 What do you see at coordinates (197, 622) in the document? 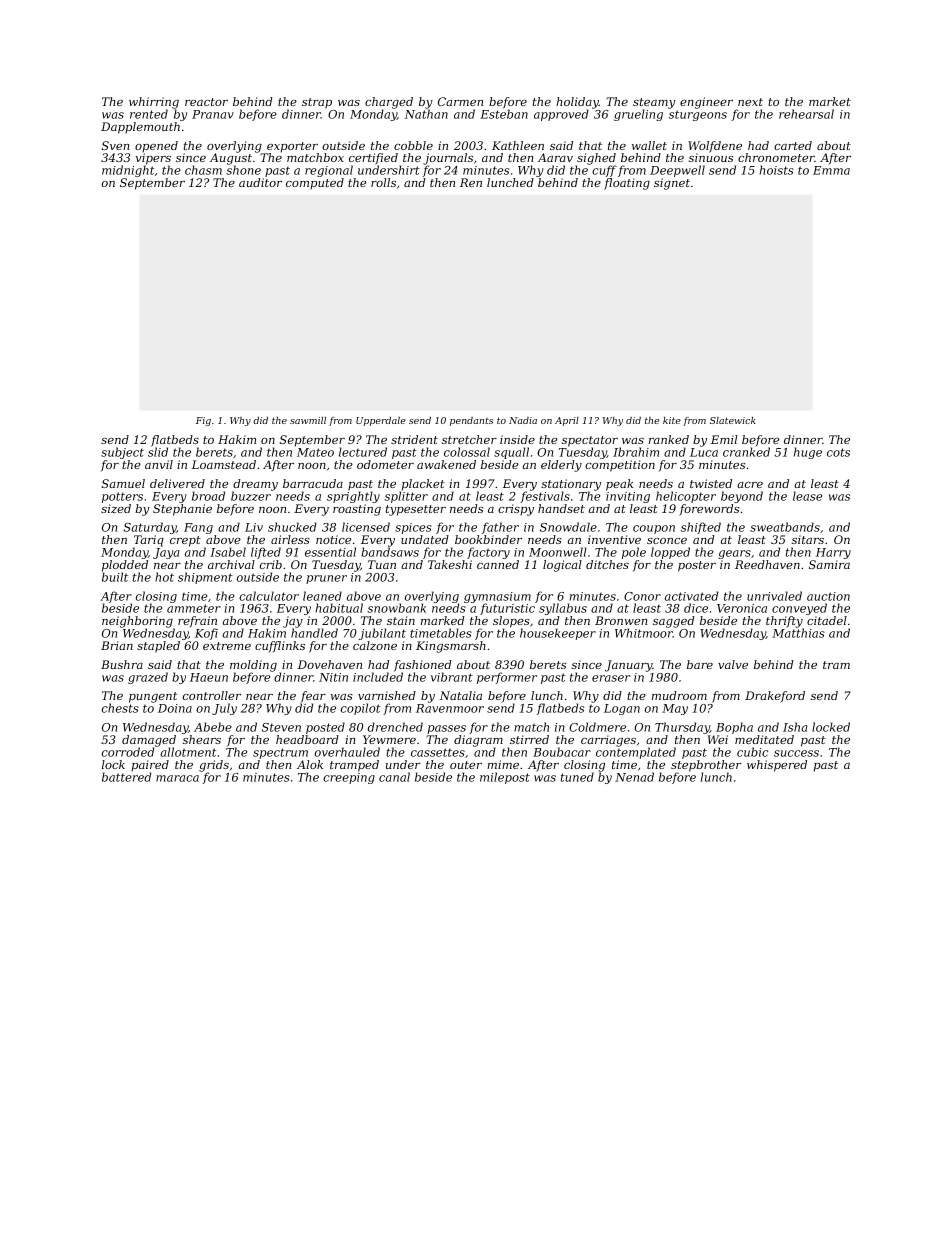
I see `refrain` at bounding box center [197, 622].
